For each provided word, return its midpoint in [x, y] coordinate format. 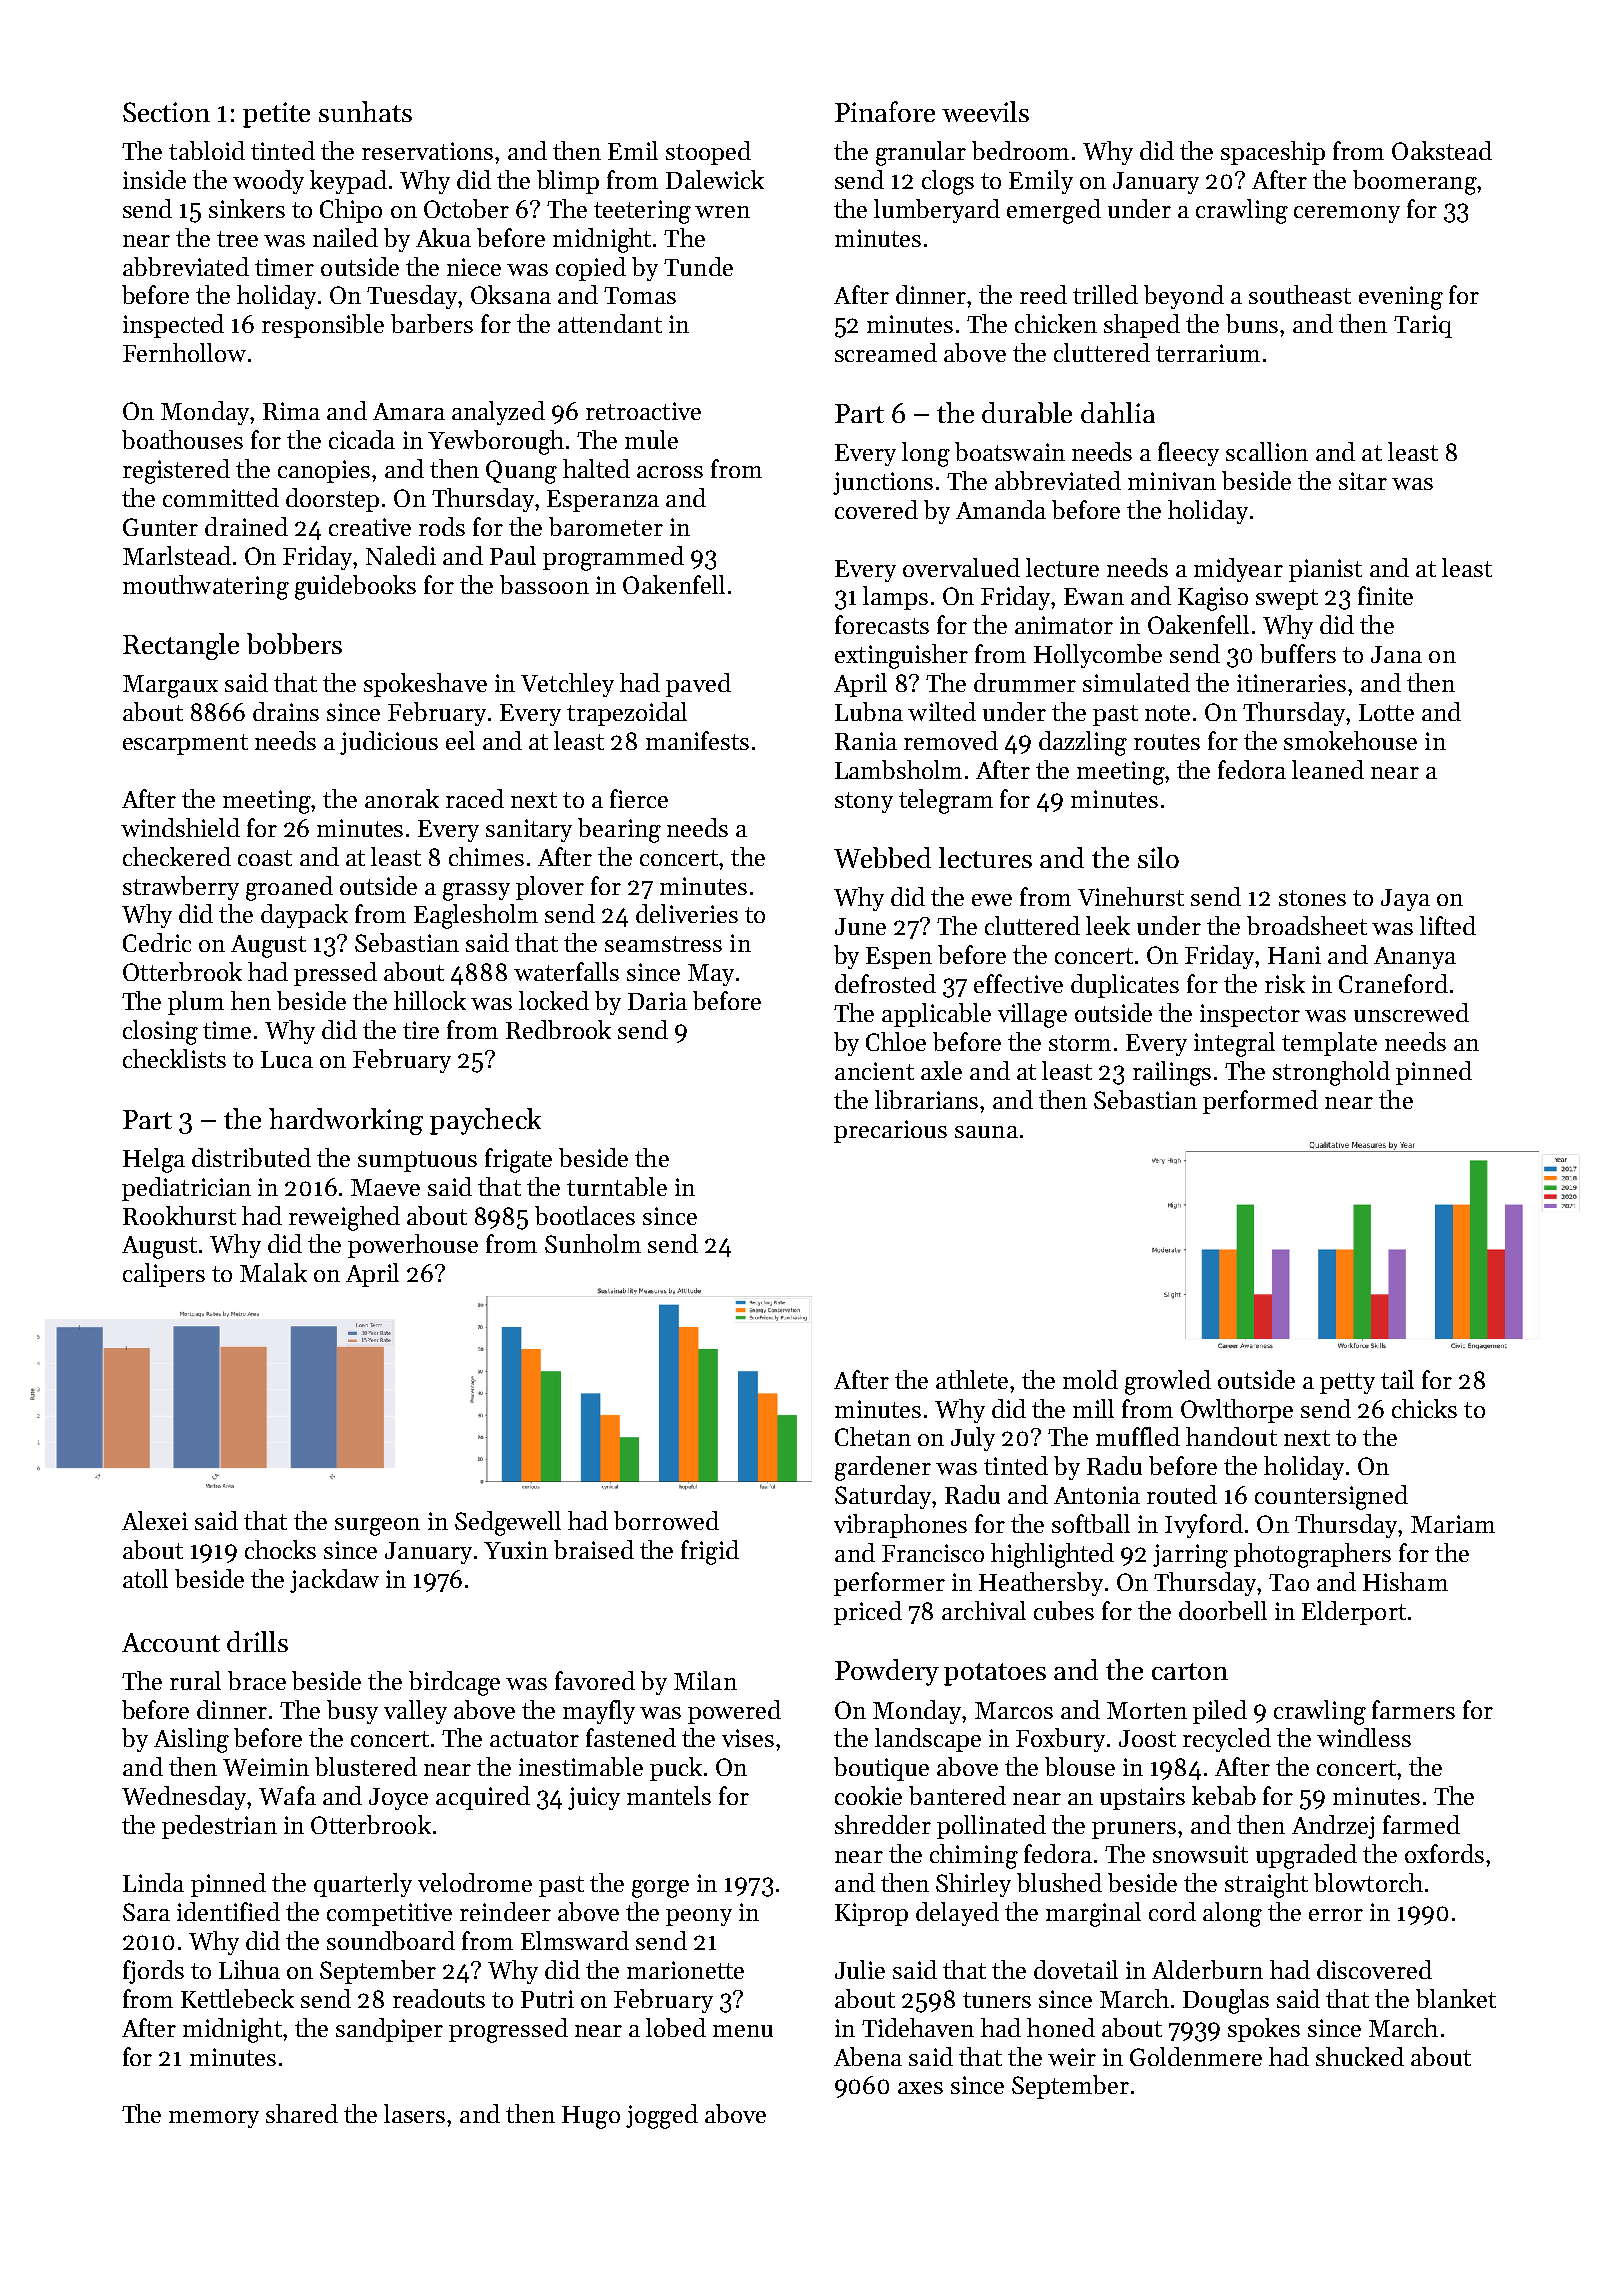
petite [276, 115]
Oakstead [1442, 150]
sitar [1363, 481]
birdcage [454, 1683]
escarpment [185, 744]
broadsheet [1307, 925]
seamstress [663, 944]
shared [302, 2113]
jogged [662, 2116]
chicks [1424, 1408]
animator [1064, 625]
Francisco [933, 1553]
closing [160, 1032]
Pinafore [885, 111]
